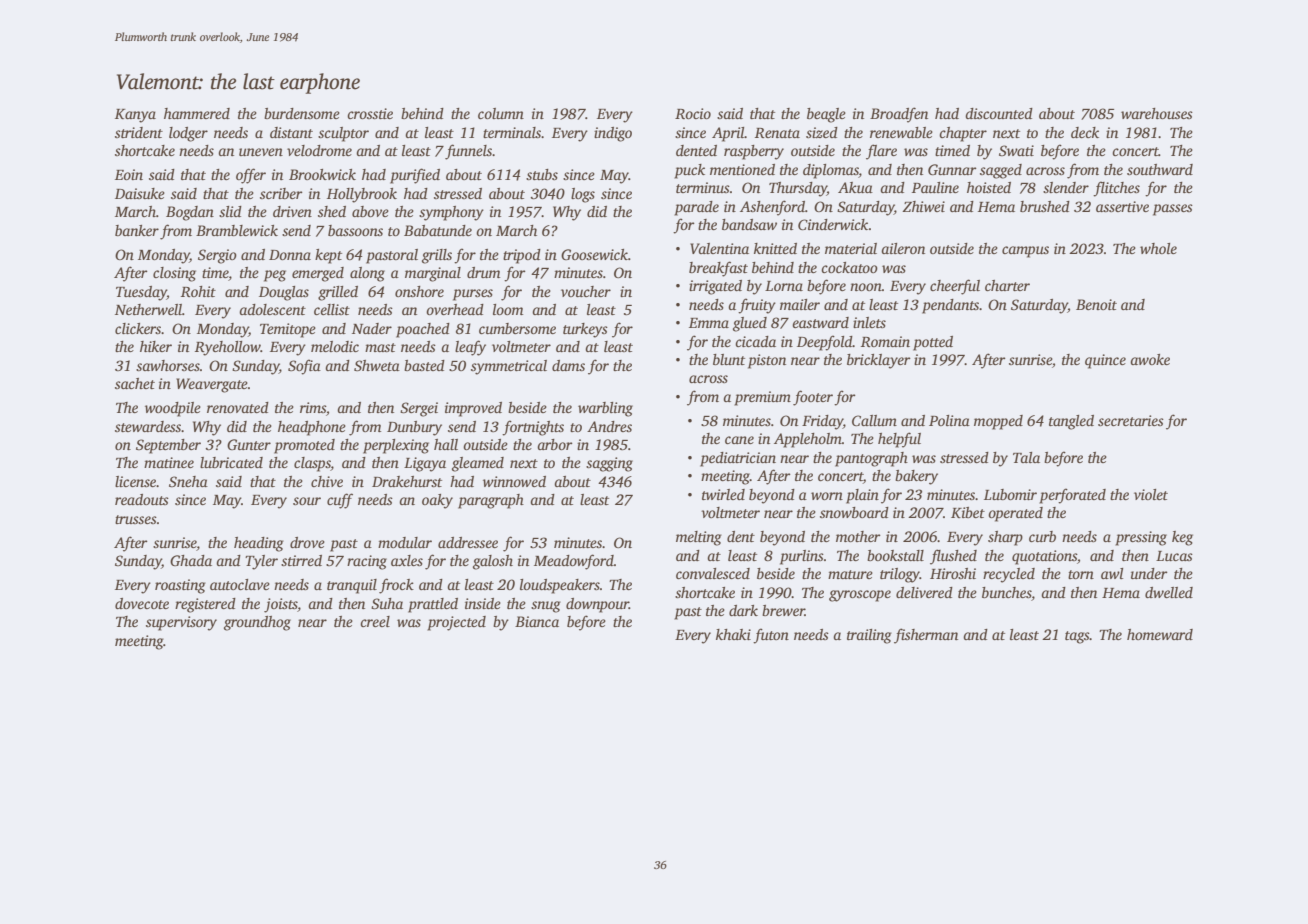  Describe the element at coordinates (438, 230) in the screenshot. I see `Babatunde` at that location.
